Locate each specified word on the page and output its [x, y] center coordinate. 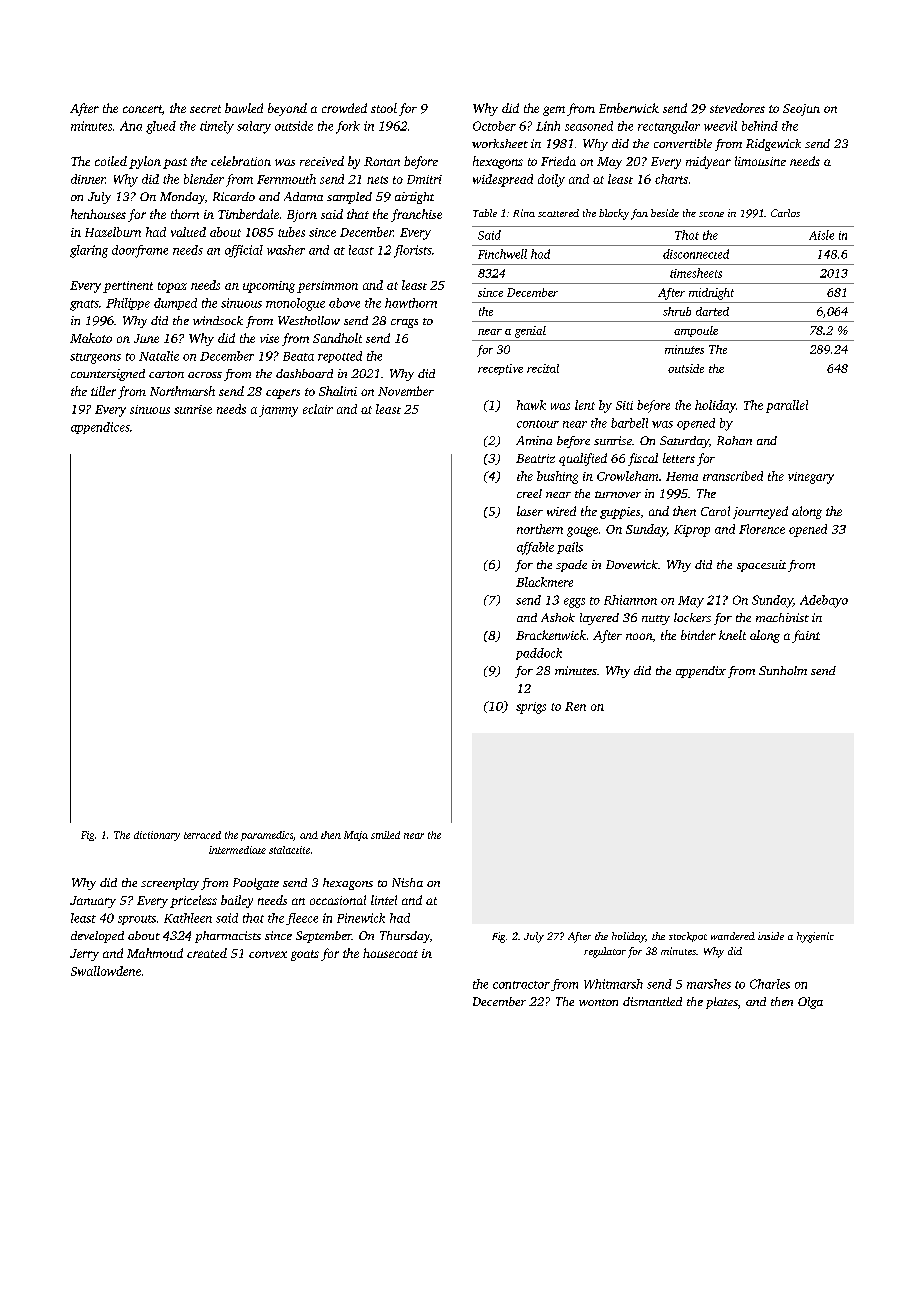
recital [543, 368]
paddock [539, 654]
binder [698, 635]
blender [204, 179]
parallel [787, 406]
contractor [521, 985]
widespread [503, 180]
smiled [385, 835]
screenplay [170, 884]
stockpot [688, 937]
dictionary [157, 836]
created [207, 953]
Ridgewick [773, 145]
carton [166, 374]
